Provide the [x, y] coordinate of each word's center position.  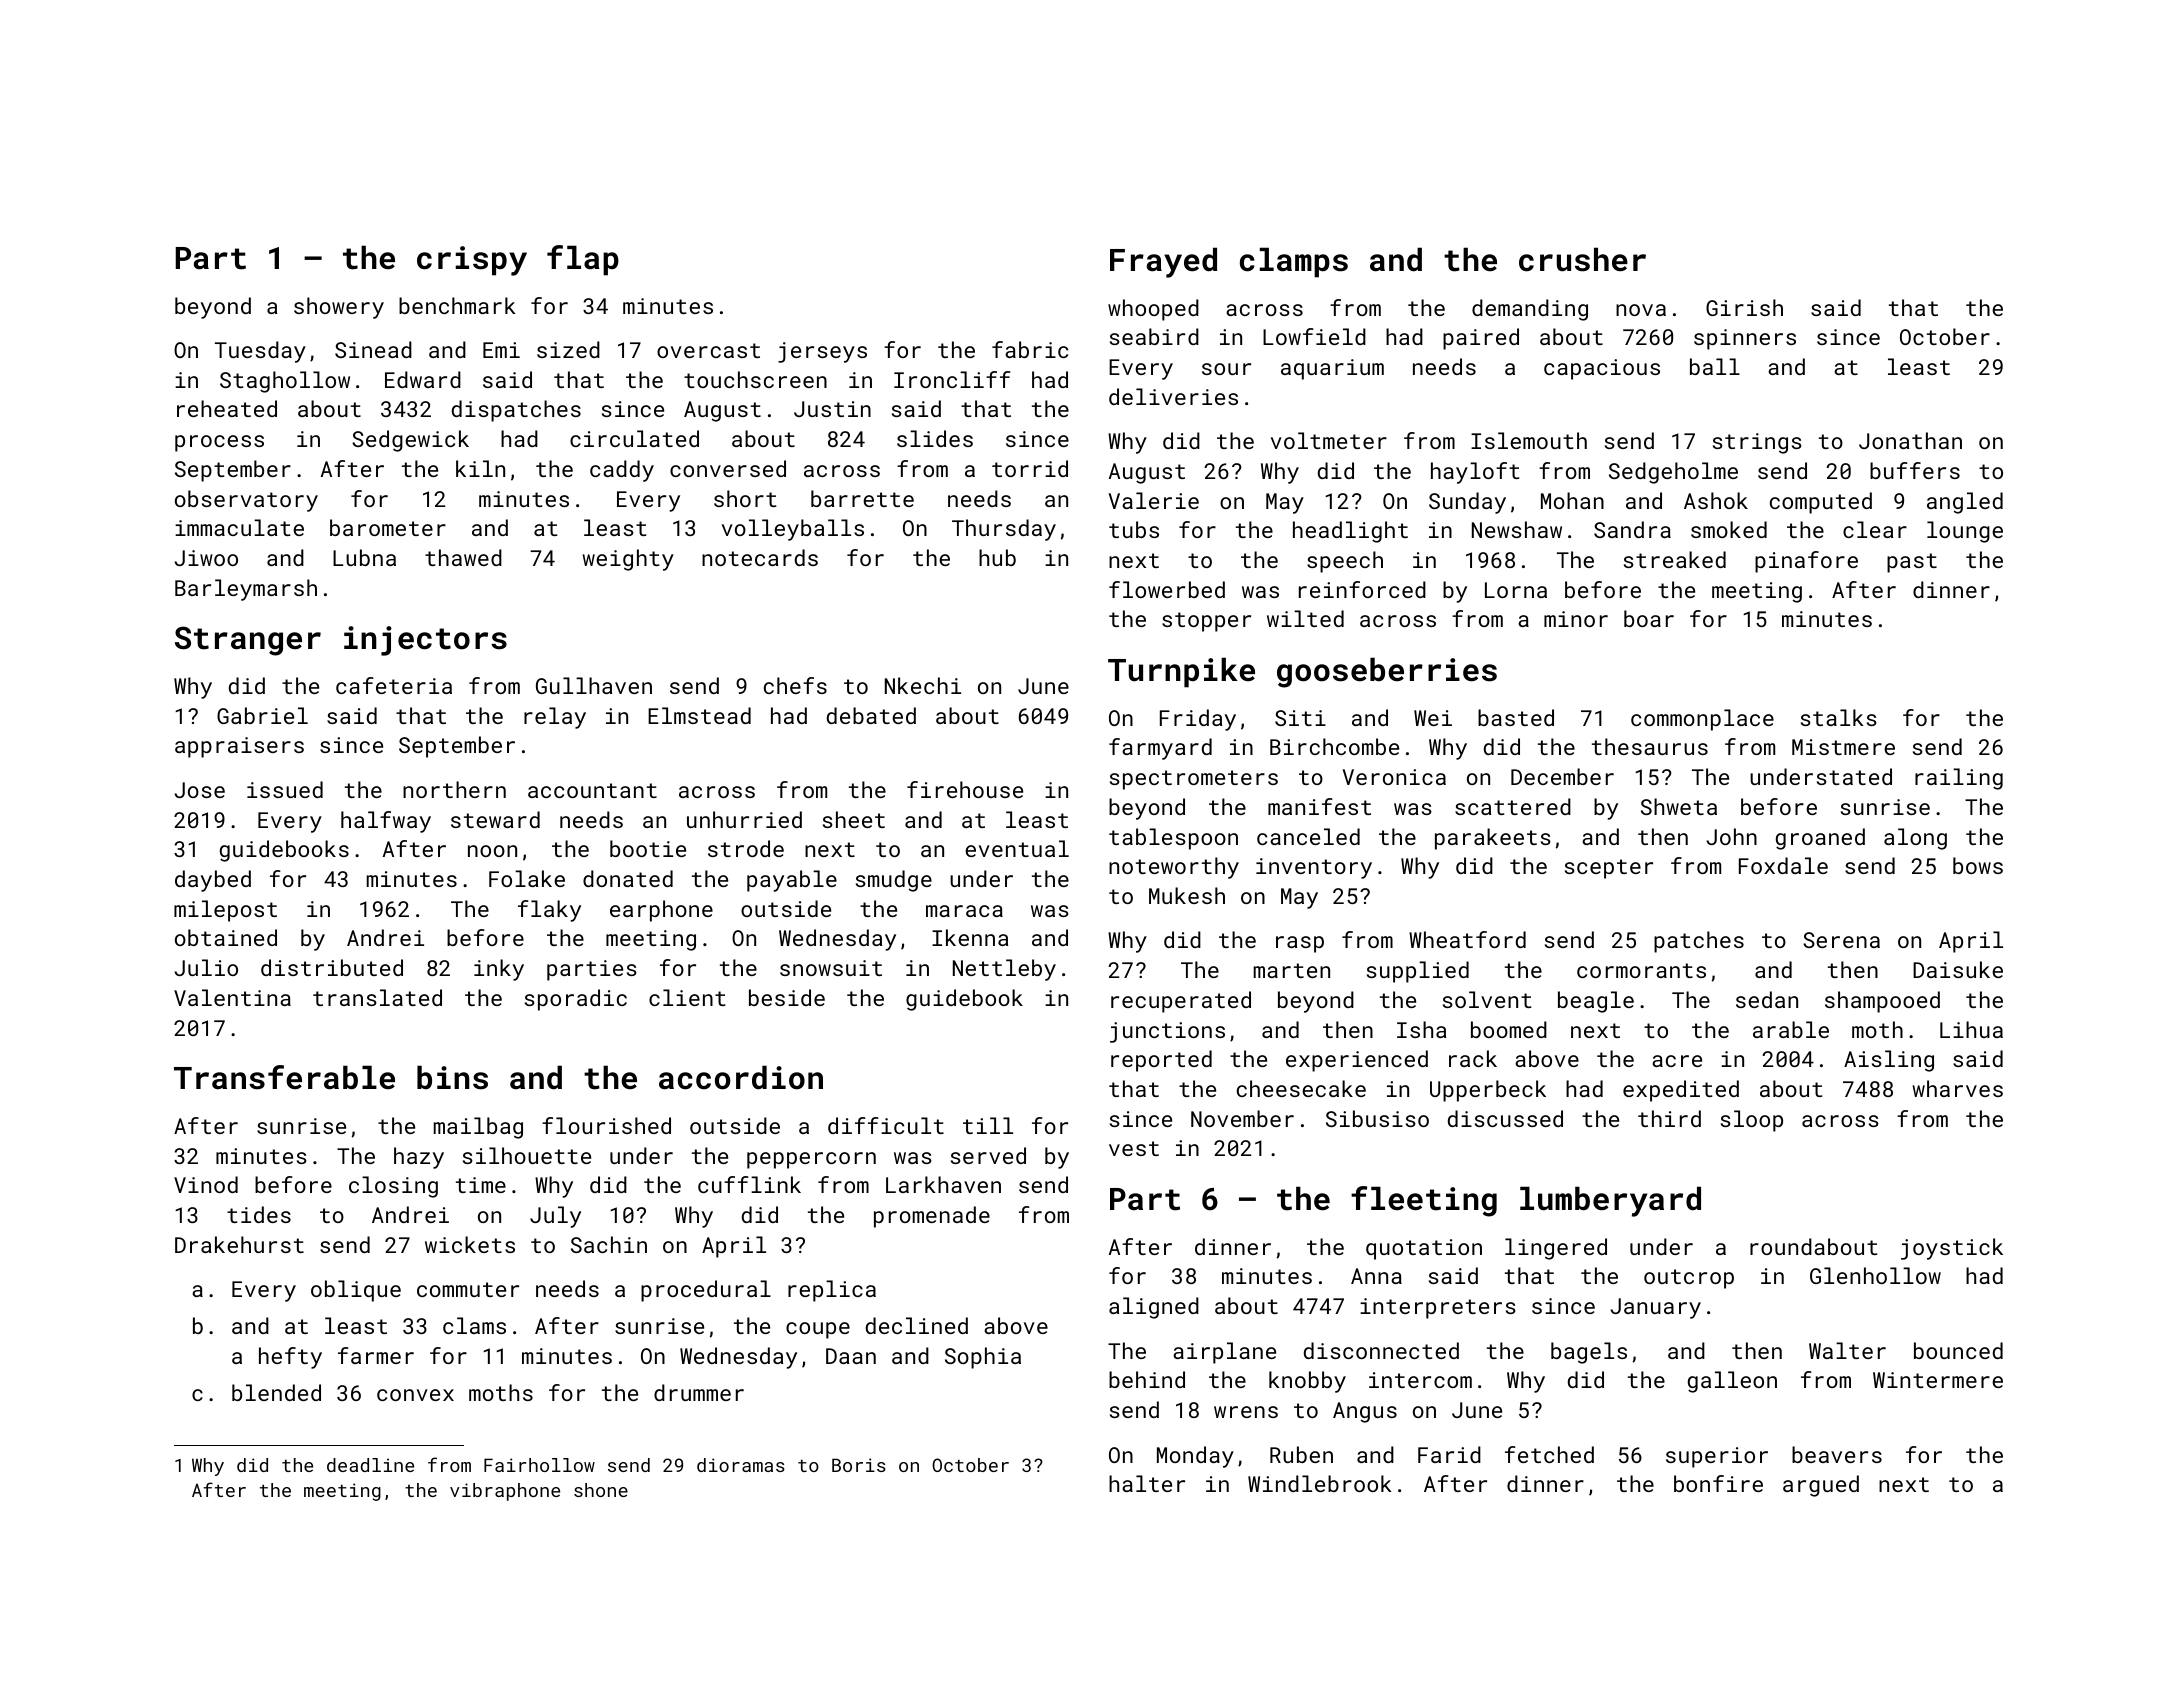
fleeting [1424, 1201]
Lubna [364, 557]
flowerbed [1167, 589]
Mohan [1572, 500]
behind [1147, 1379]
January [1655, 1308]
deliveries [1173, 396]
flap [583, 260]
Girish [1744, 307]
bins [452, 1077]
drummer [699, 1392]
